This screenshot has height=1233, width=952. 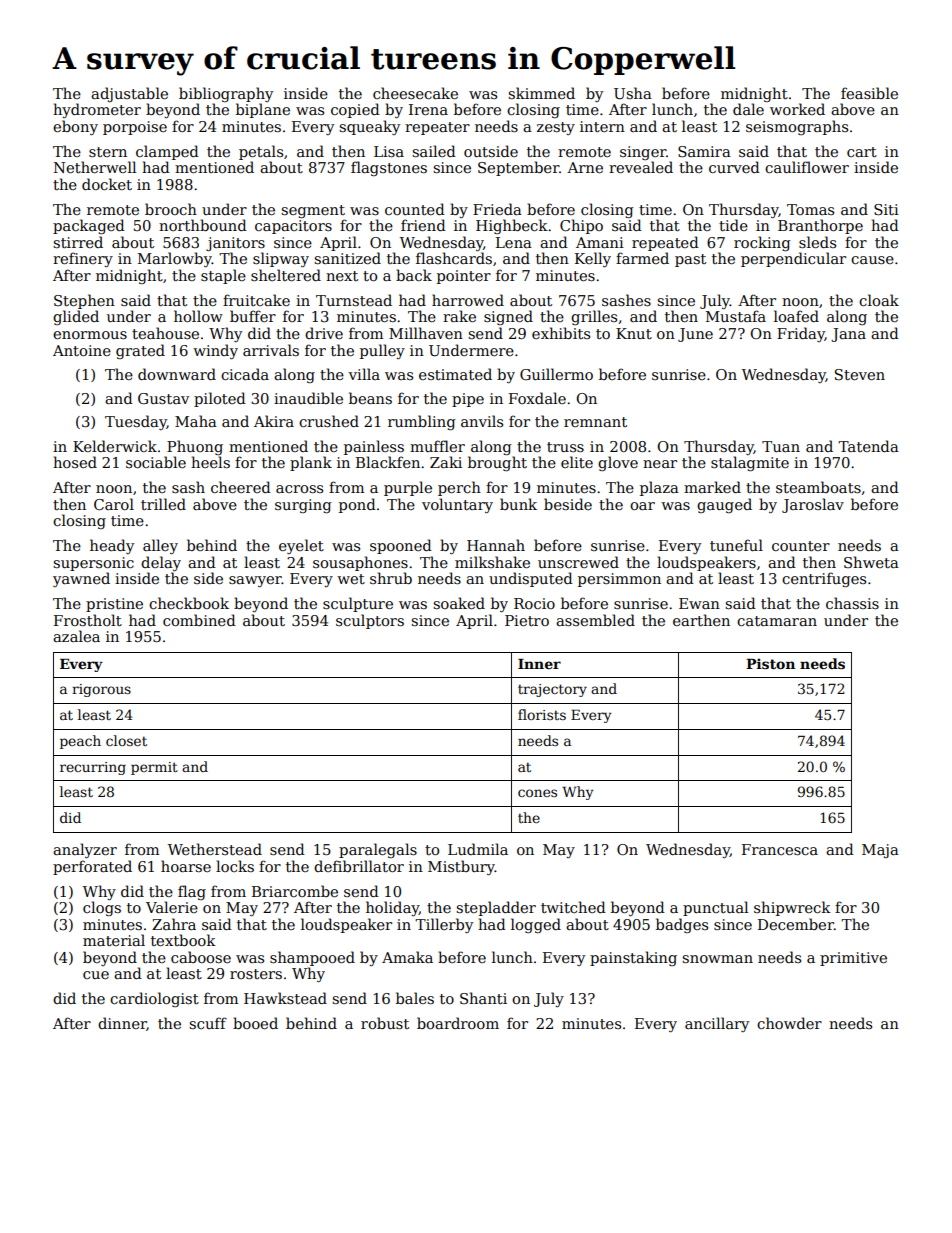 I want to click on florists, so click(x=542, y=714).
